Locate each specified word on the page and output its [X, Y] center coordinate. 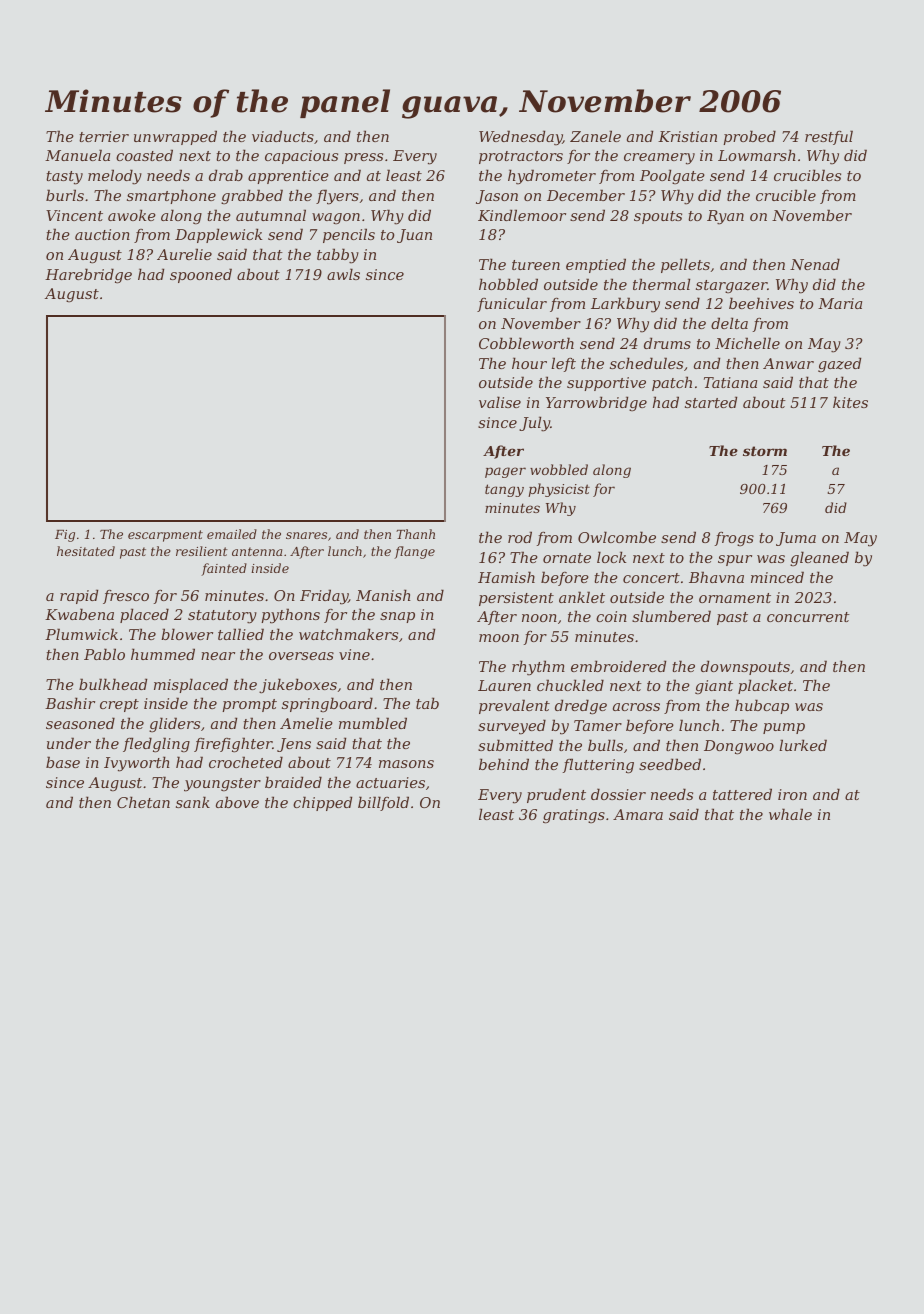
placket [765, 686]
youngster [222, 785]
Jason [497, 197]
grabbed [252, 197]
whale [790, 814]
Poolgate [672, 177]
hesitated [86, 551]
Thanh [415, 534]
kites [850, 402]
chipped [322, 803]
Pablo [104, 654]
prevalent [514, 706]
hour [529, 363]
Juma [796, 539]
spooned [201, 275]
